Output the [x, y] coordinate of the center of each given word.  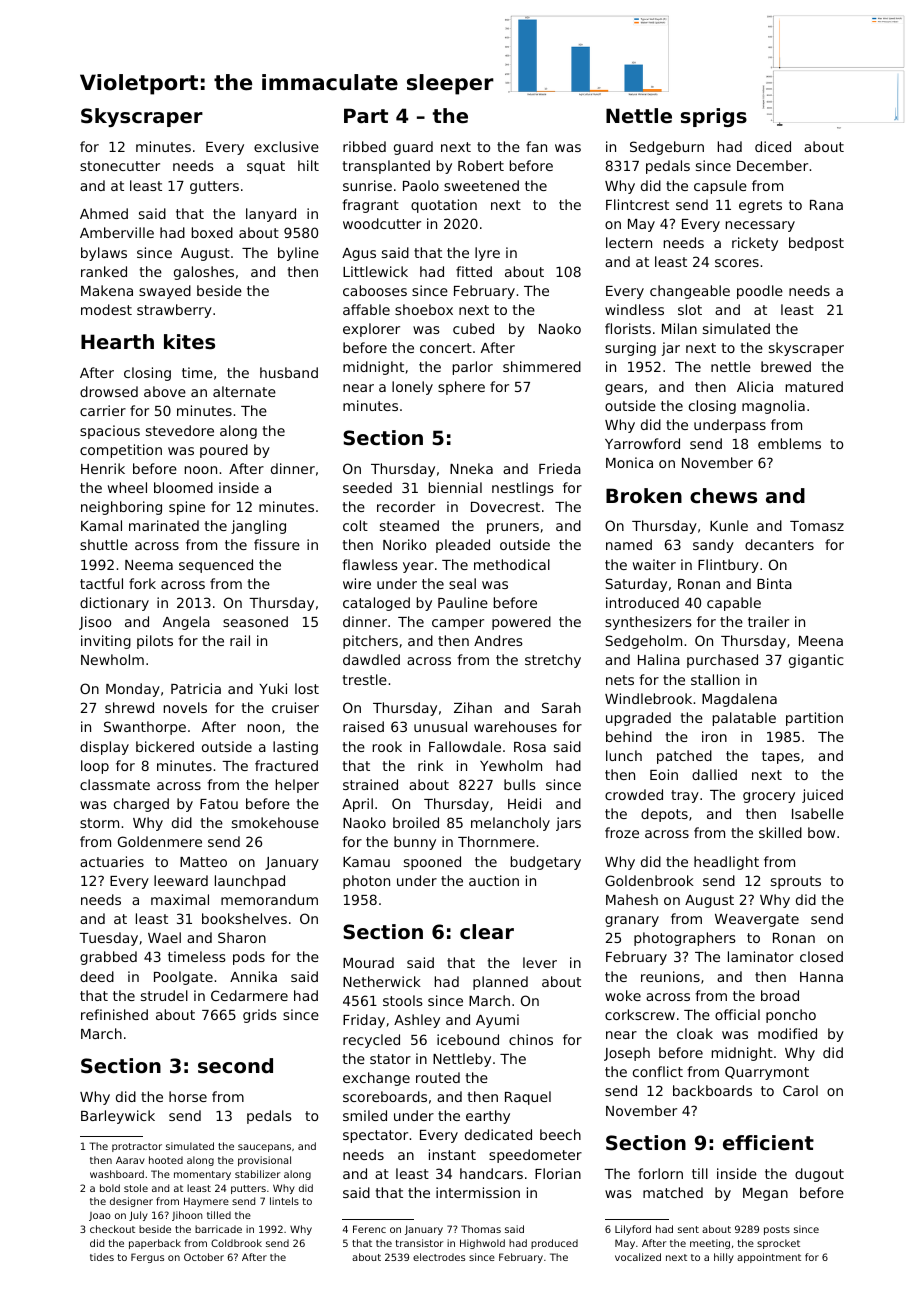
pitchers [370, 642]
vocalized [638, 1257]
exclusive [286, 146]
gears [624, 389]
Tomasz [817, 526]
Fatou [219, 804]
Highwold [482, 1244]
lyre [487, 254]
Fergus [147, 1258]
